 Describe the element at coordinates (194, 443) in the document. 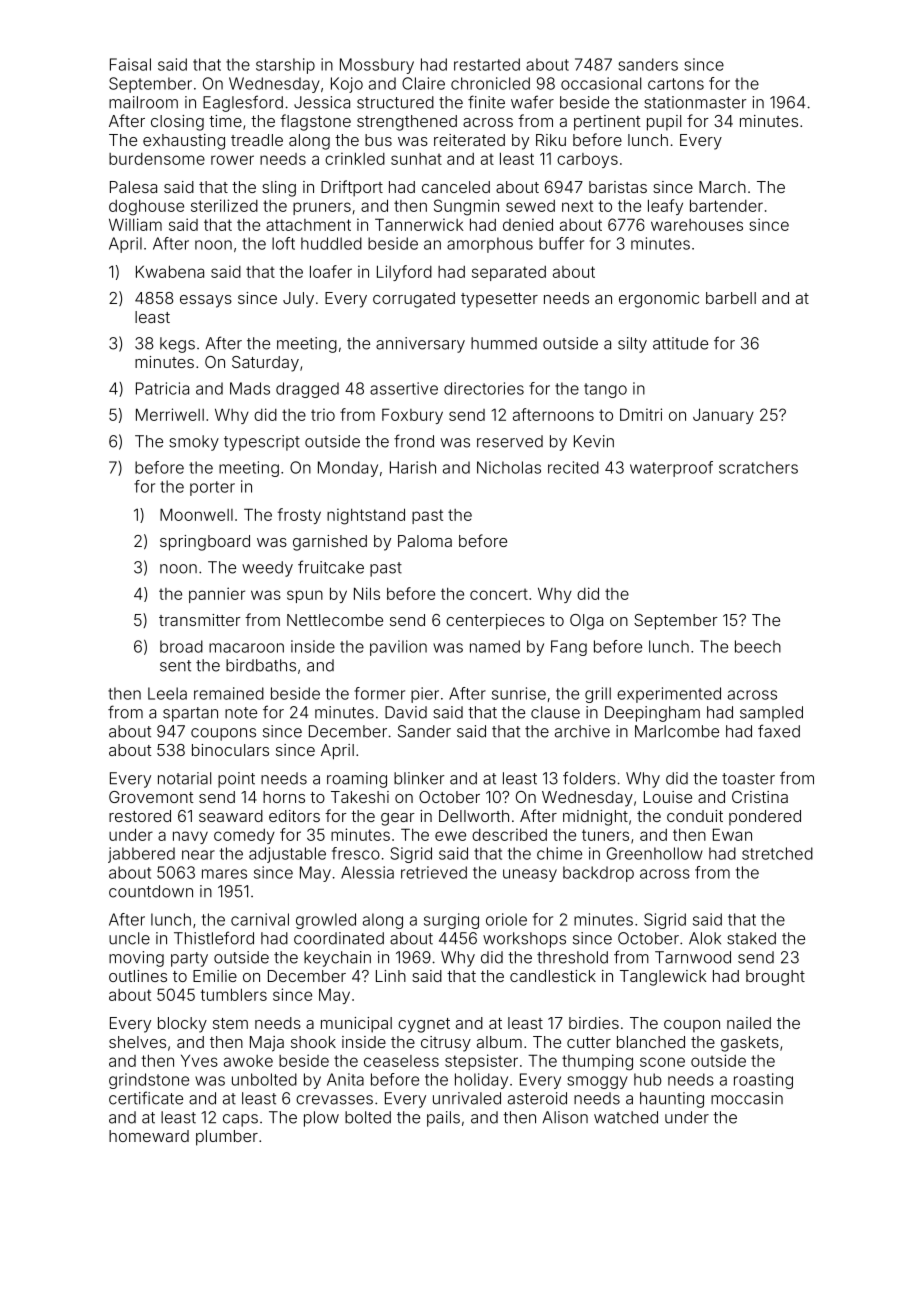

I see `smoky` at that location.
